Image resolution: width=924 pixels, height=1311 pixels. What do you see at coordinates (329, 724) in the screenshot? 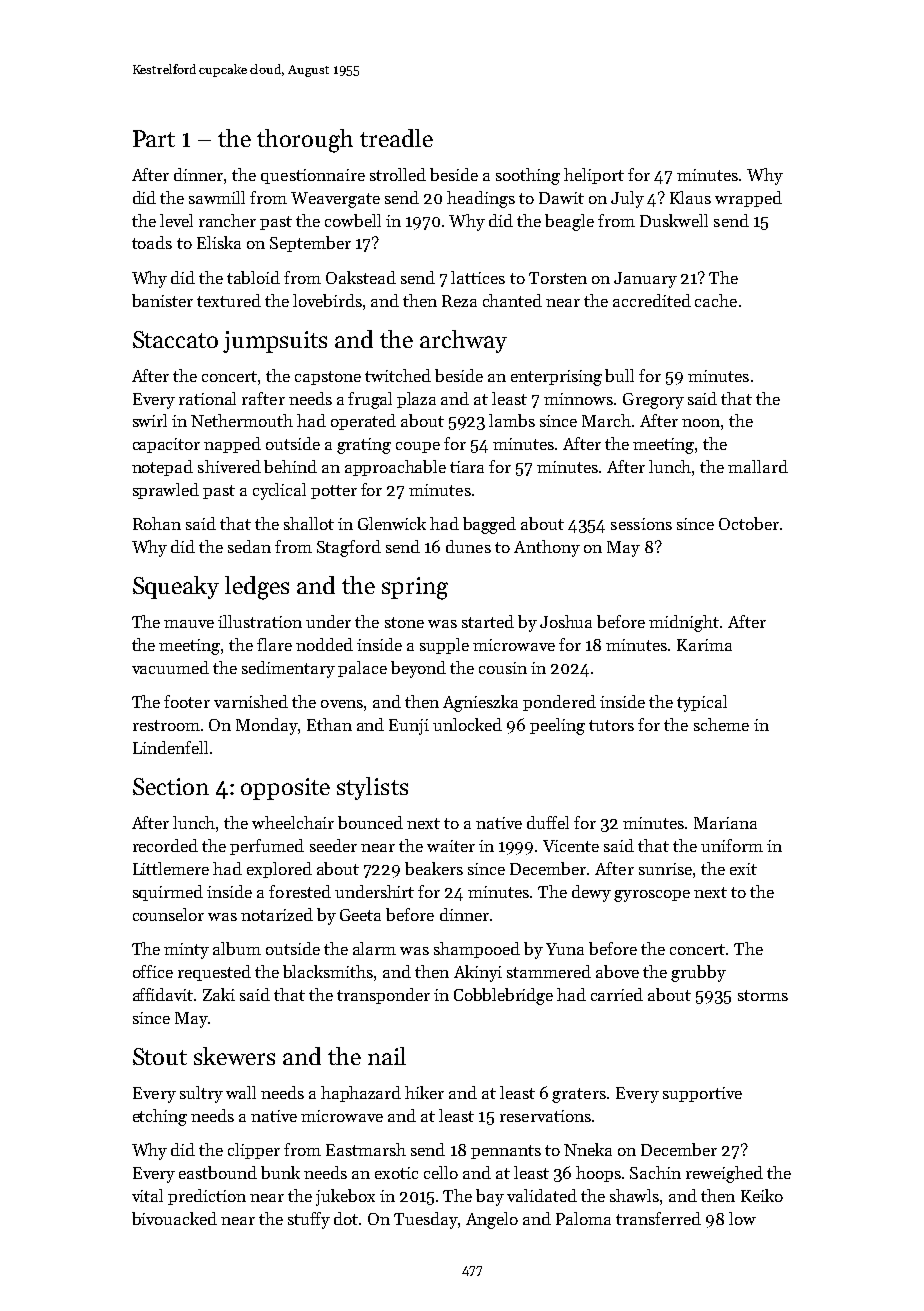
I see `Ethan` at bounding box center [329, 724].
